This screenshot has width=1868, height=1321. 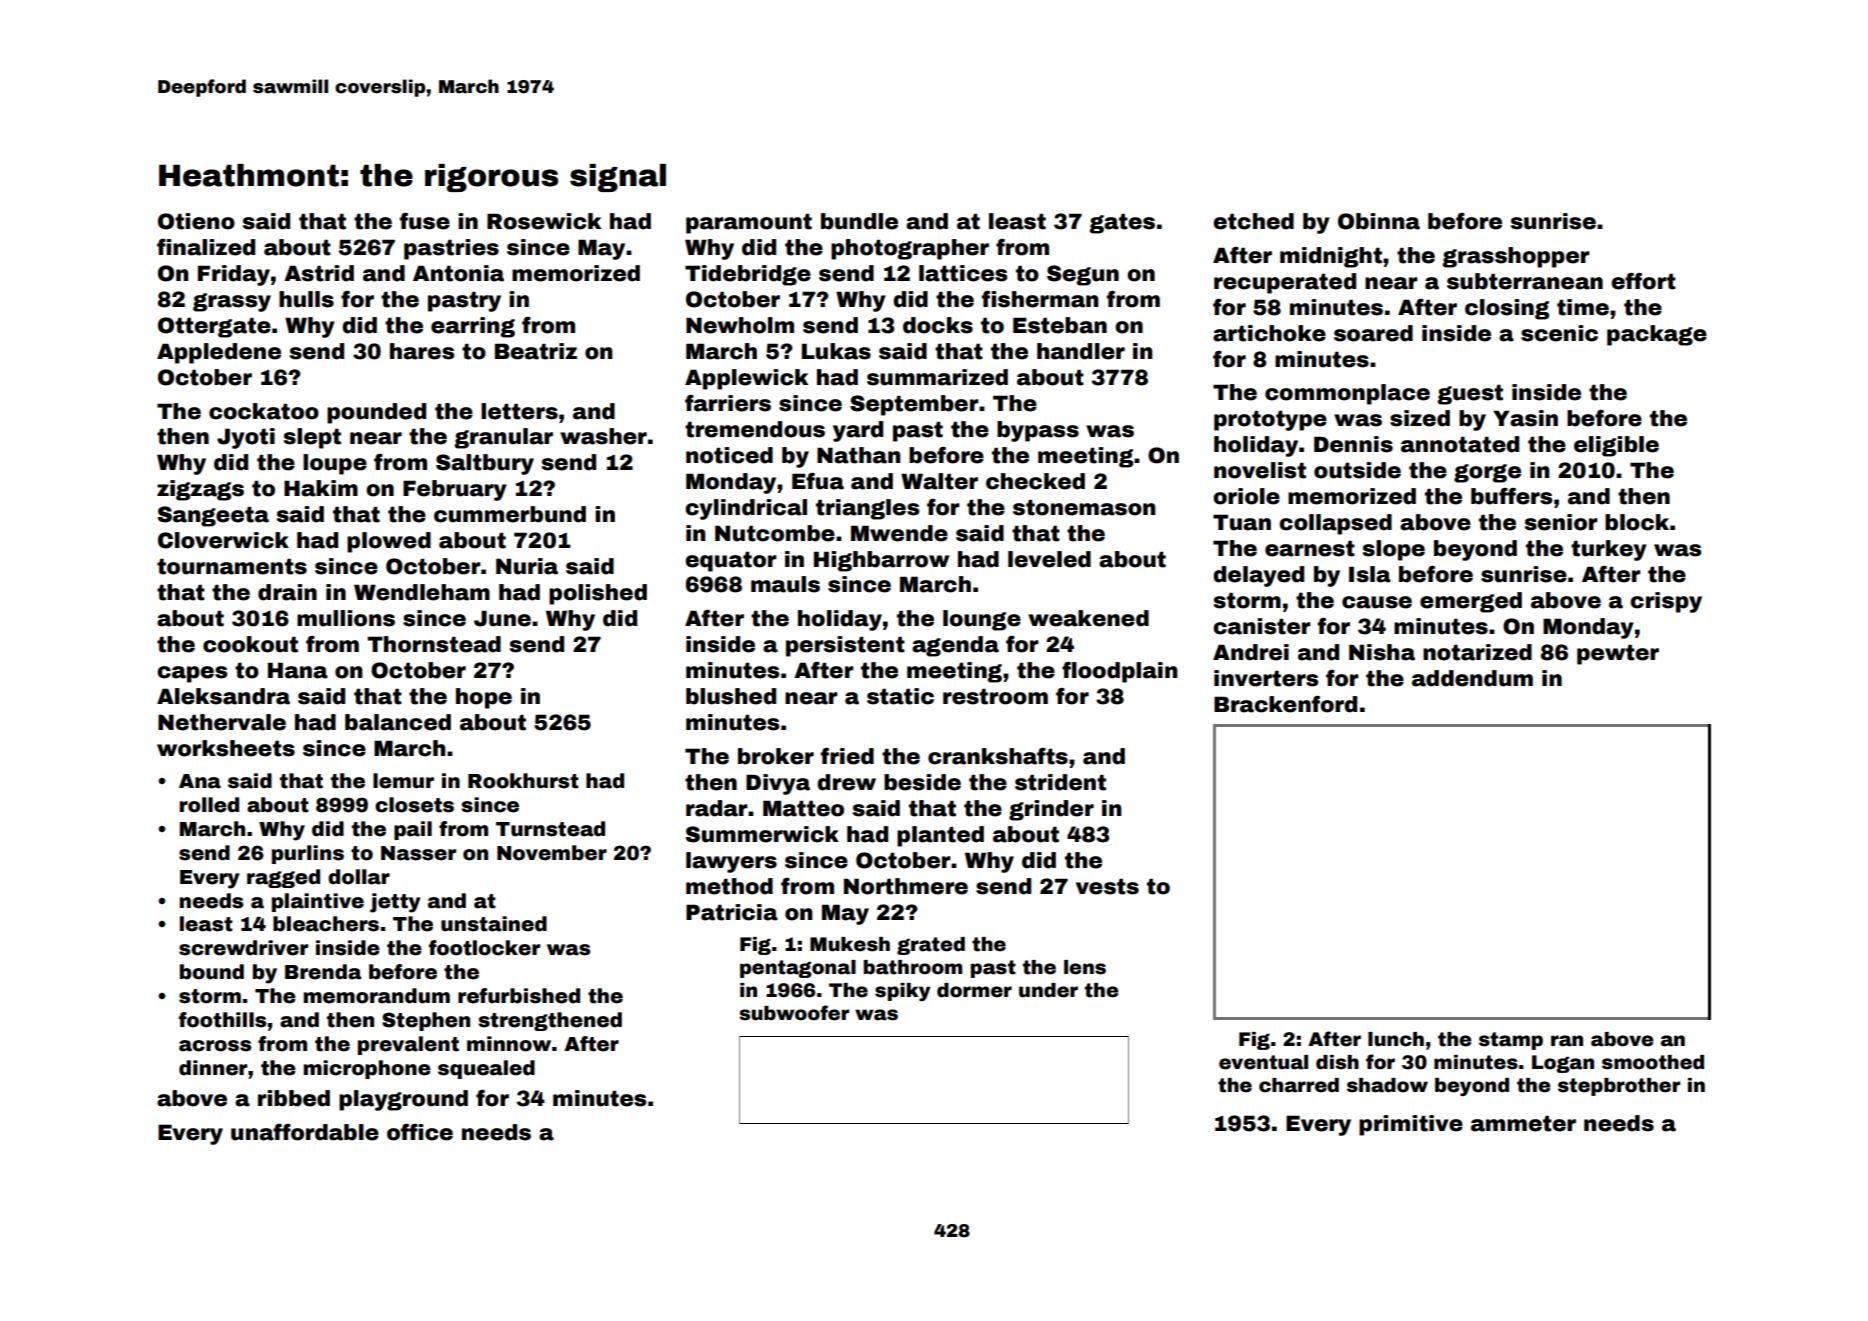 I want to click on refurbished, so click(x=519, y=996).
